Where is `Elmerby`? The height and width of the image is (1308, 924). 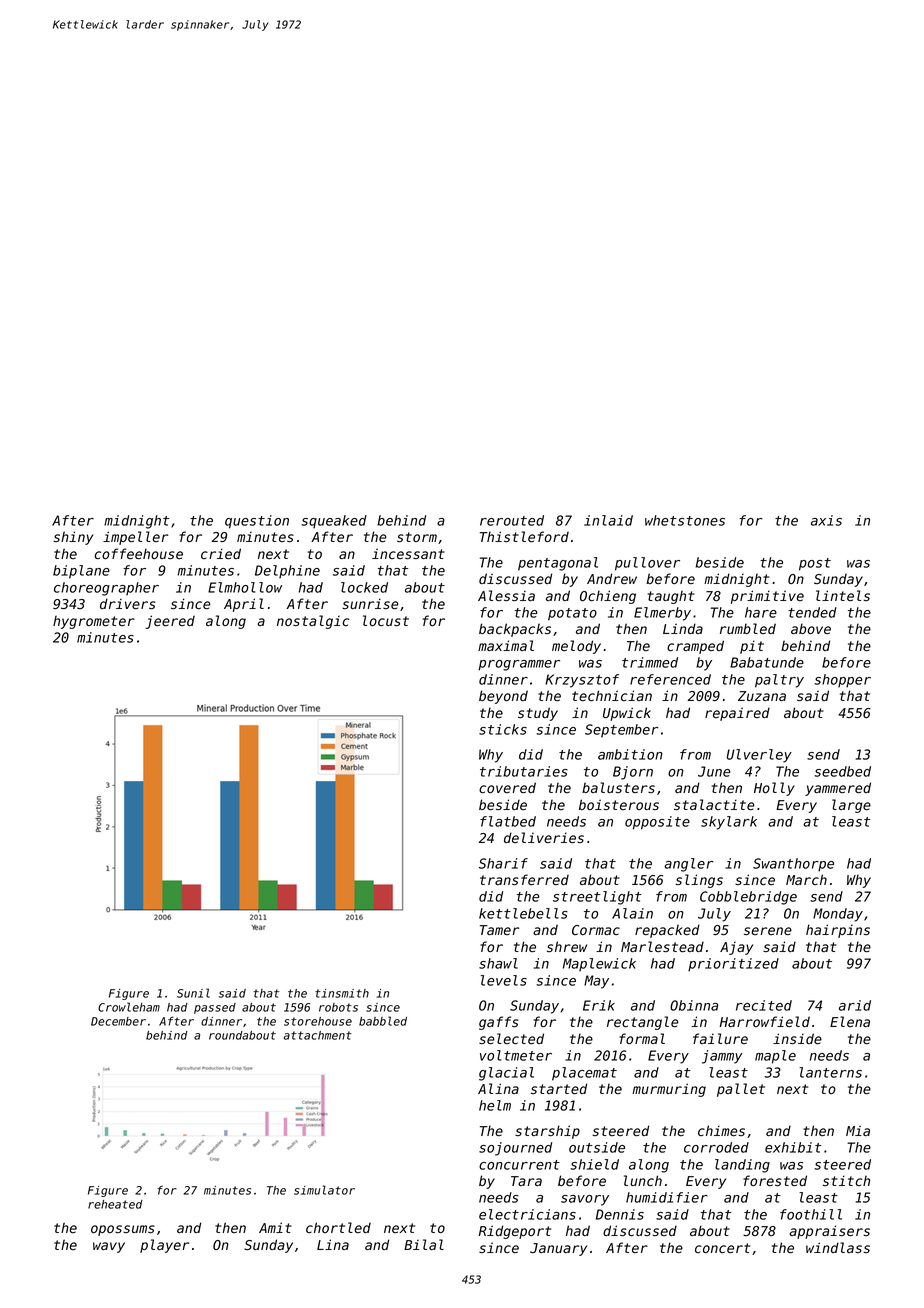 Elmerby is located at coordinates (662, 614).
